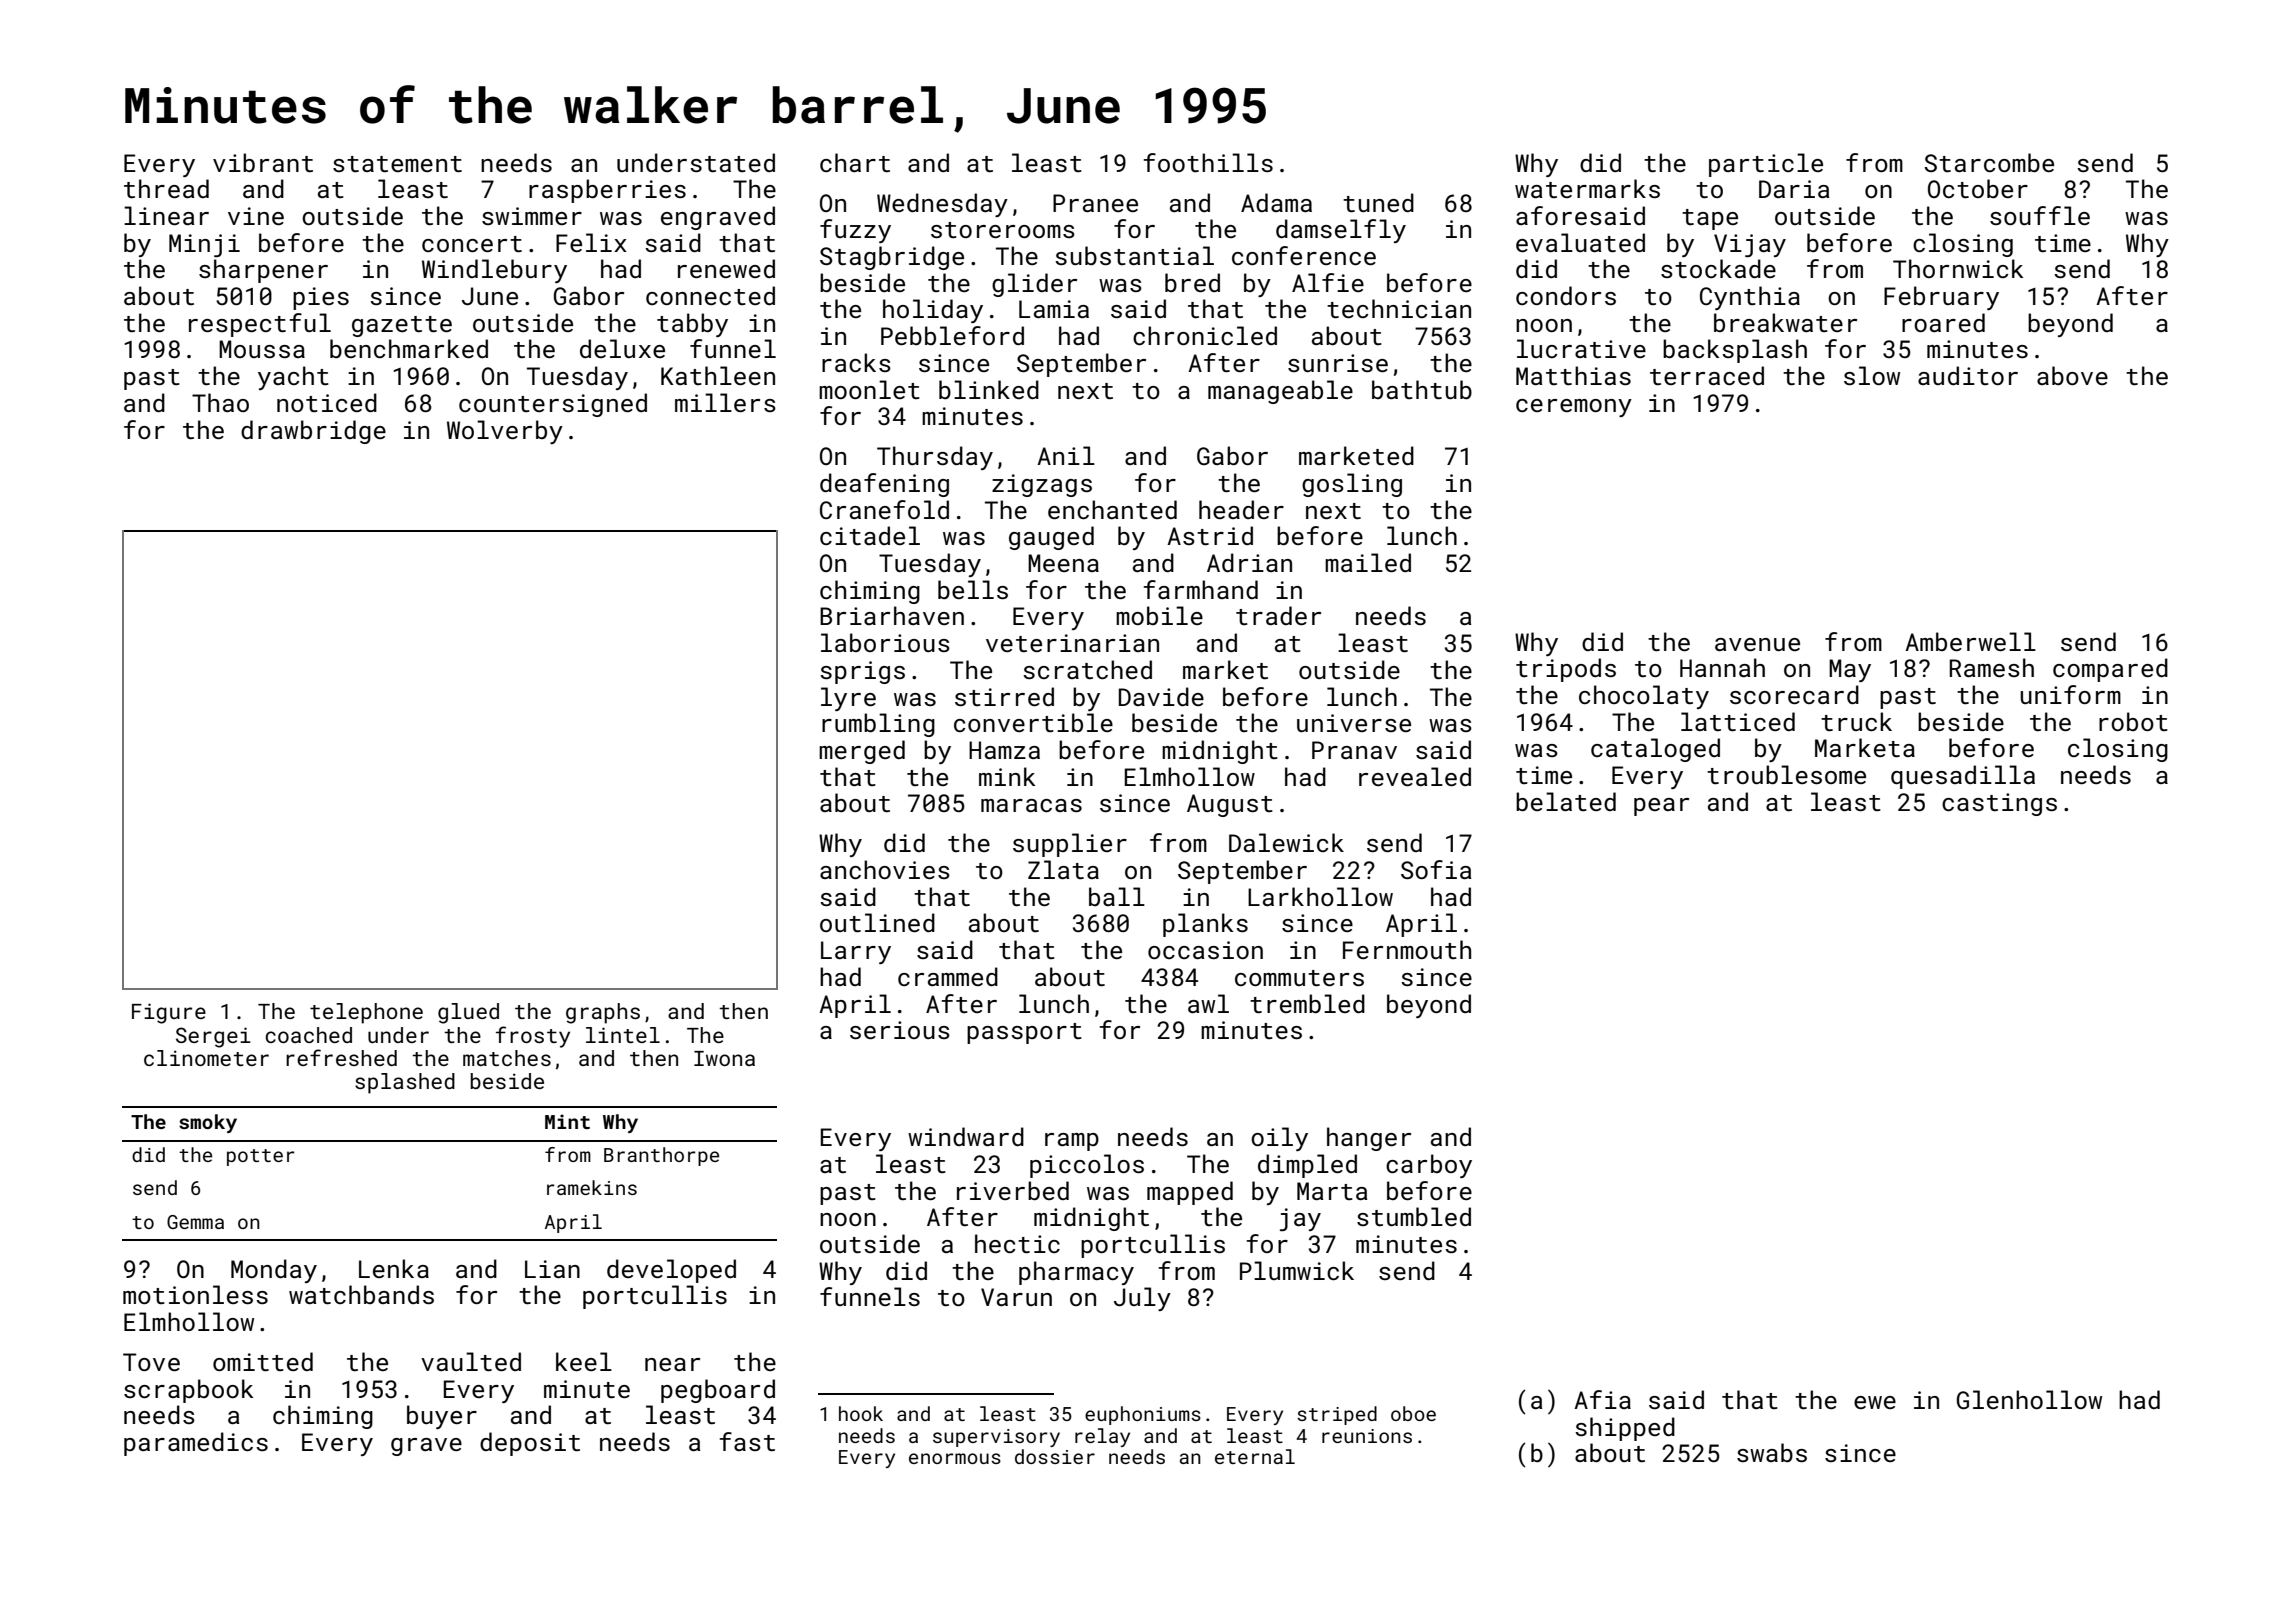 The image size is (2292, 1620). I want to click on technician, so click(1399, 308).
